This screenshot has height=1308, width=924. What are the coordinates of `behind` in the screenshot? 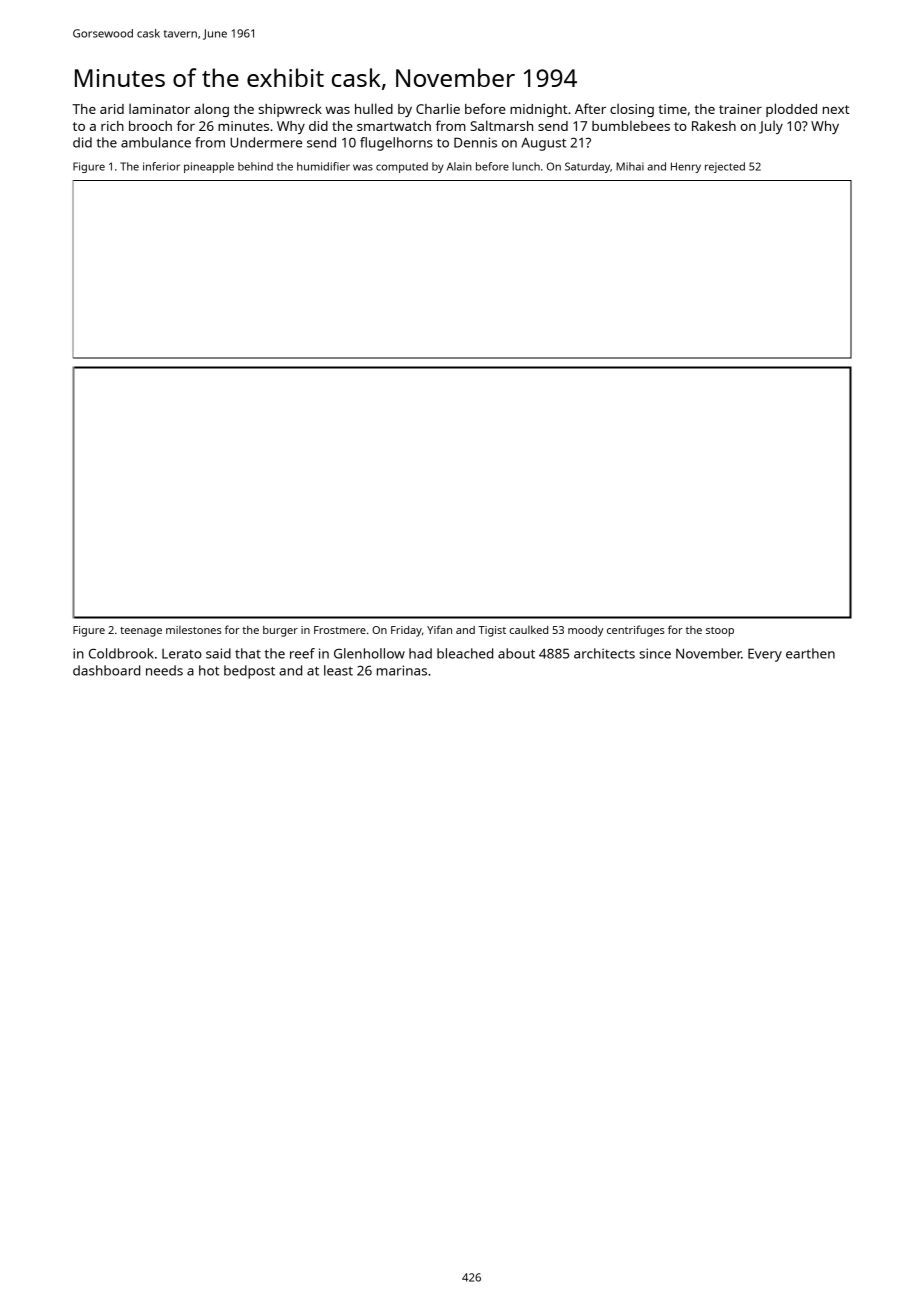 It's located at (255, 166).
